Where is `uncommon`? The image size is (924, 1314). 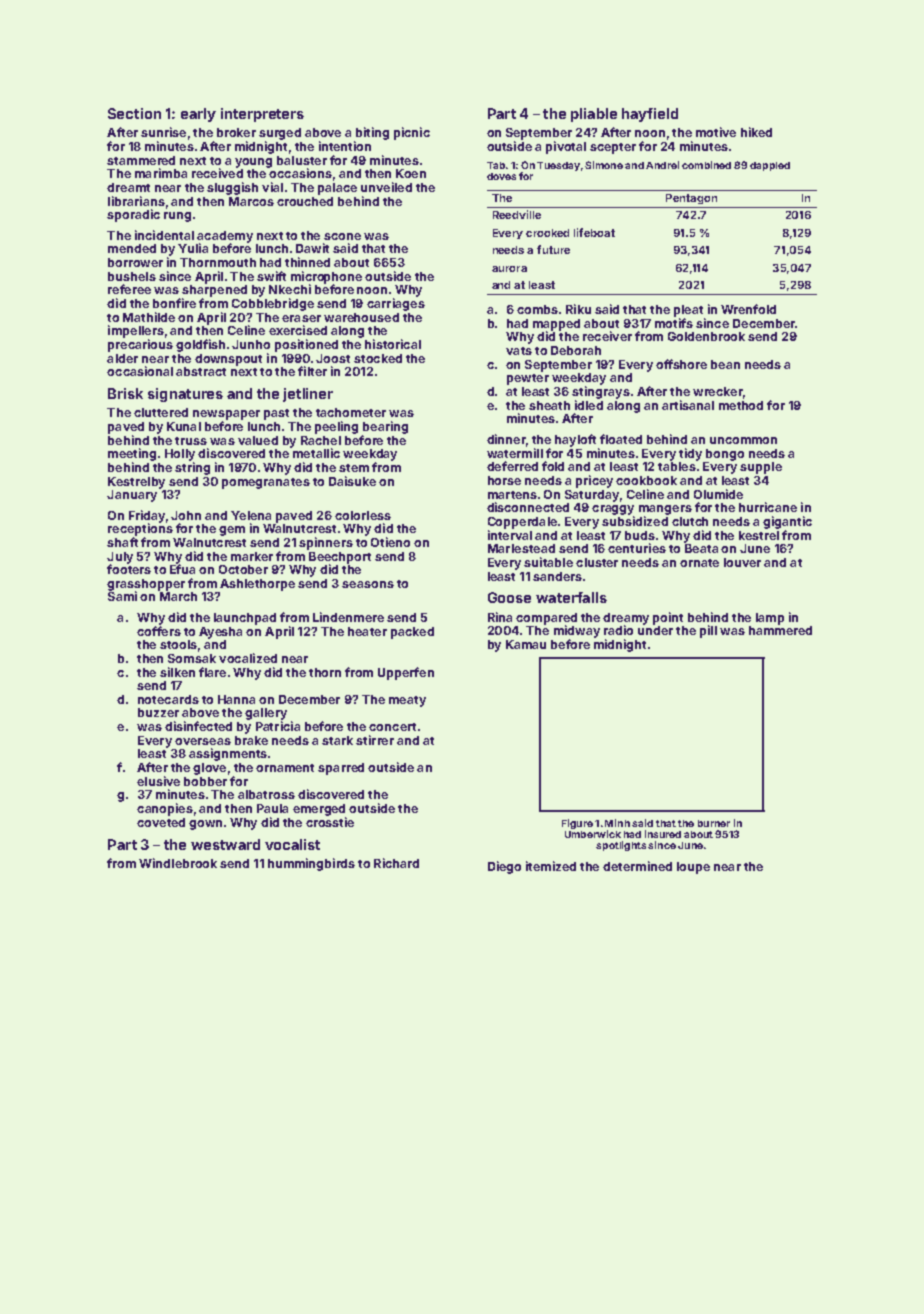
uncommon is located at coordinates (743, 440).
